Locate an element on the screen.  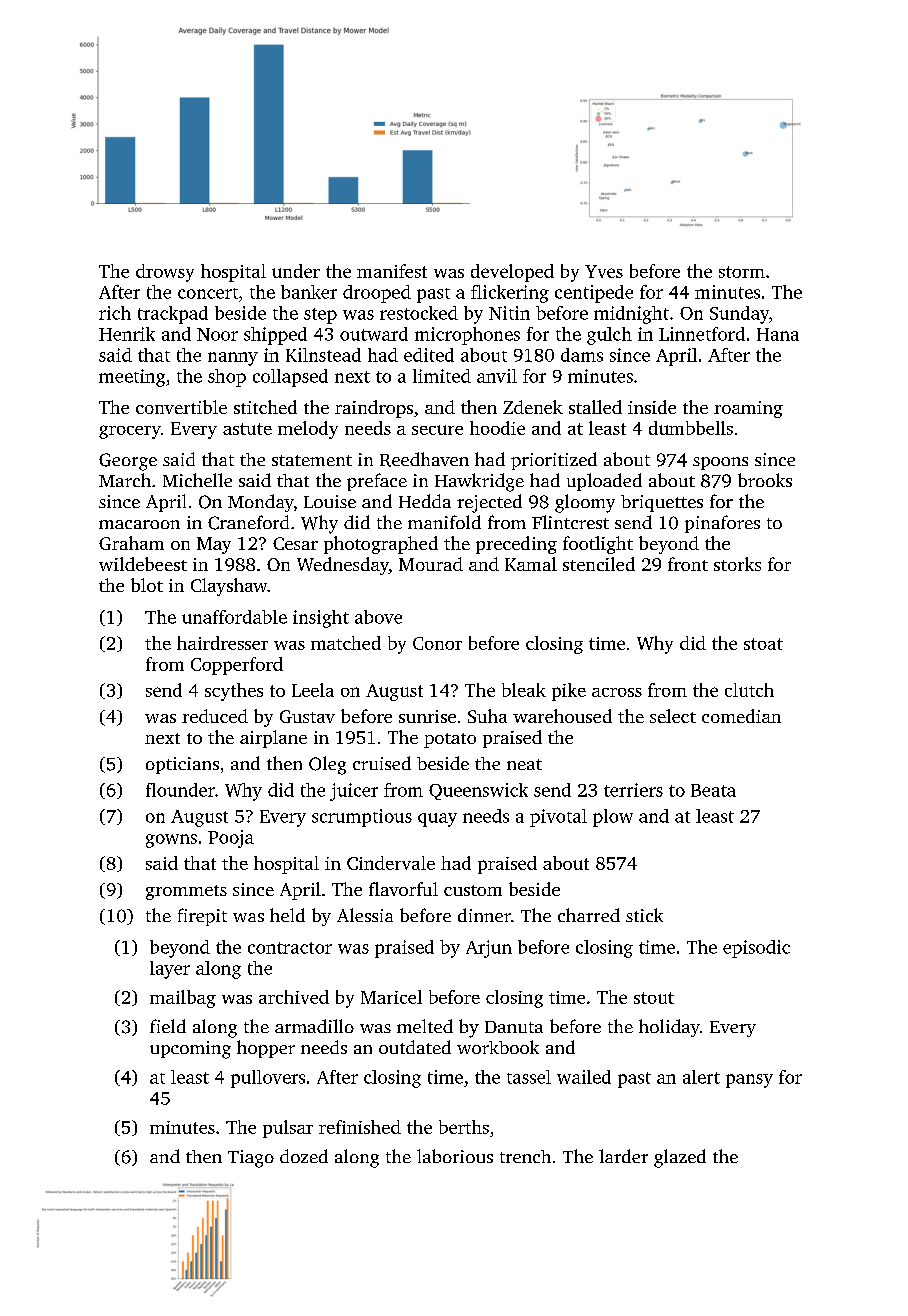
laborious is located at coordinates (455, 1156).
